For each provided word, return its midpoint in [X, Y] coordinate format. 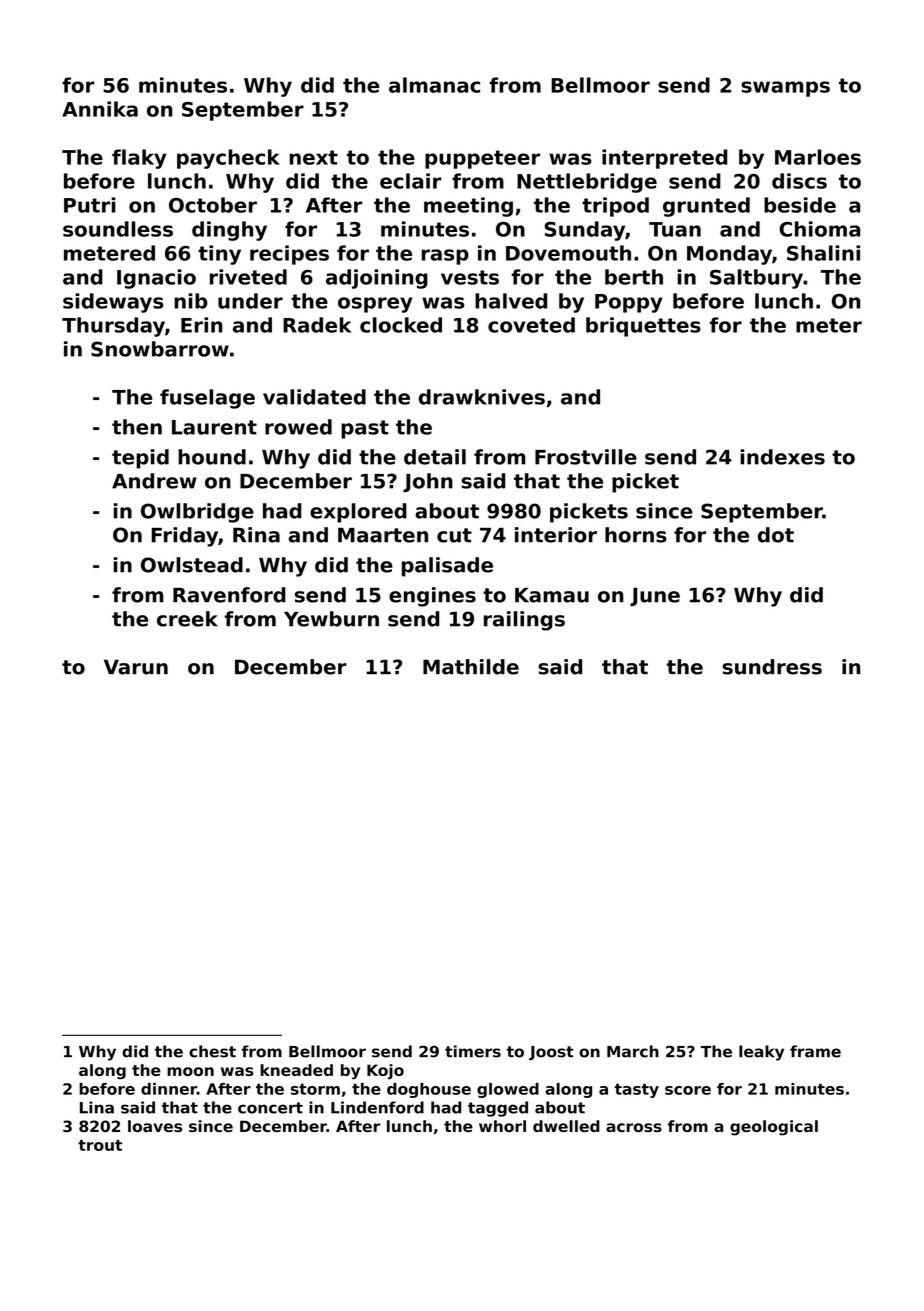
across [634, 1127]
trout [100, 1145]
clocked [401, 325]
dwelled [566, 1126]
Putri [90, 205]
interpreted [664, 159]
